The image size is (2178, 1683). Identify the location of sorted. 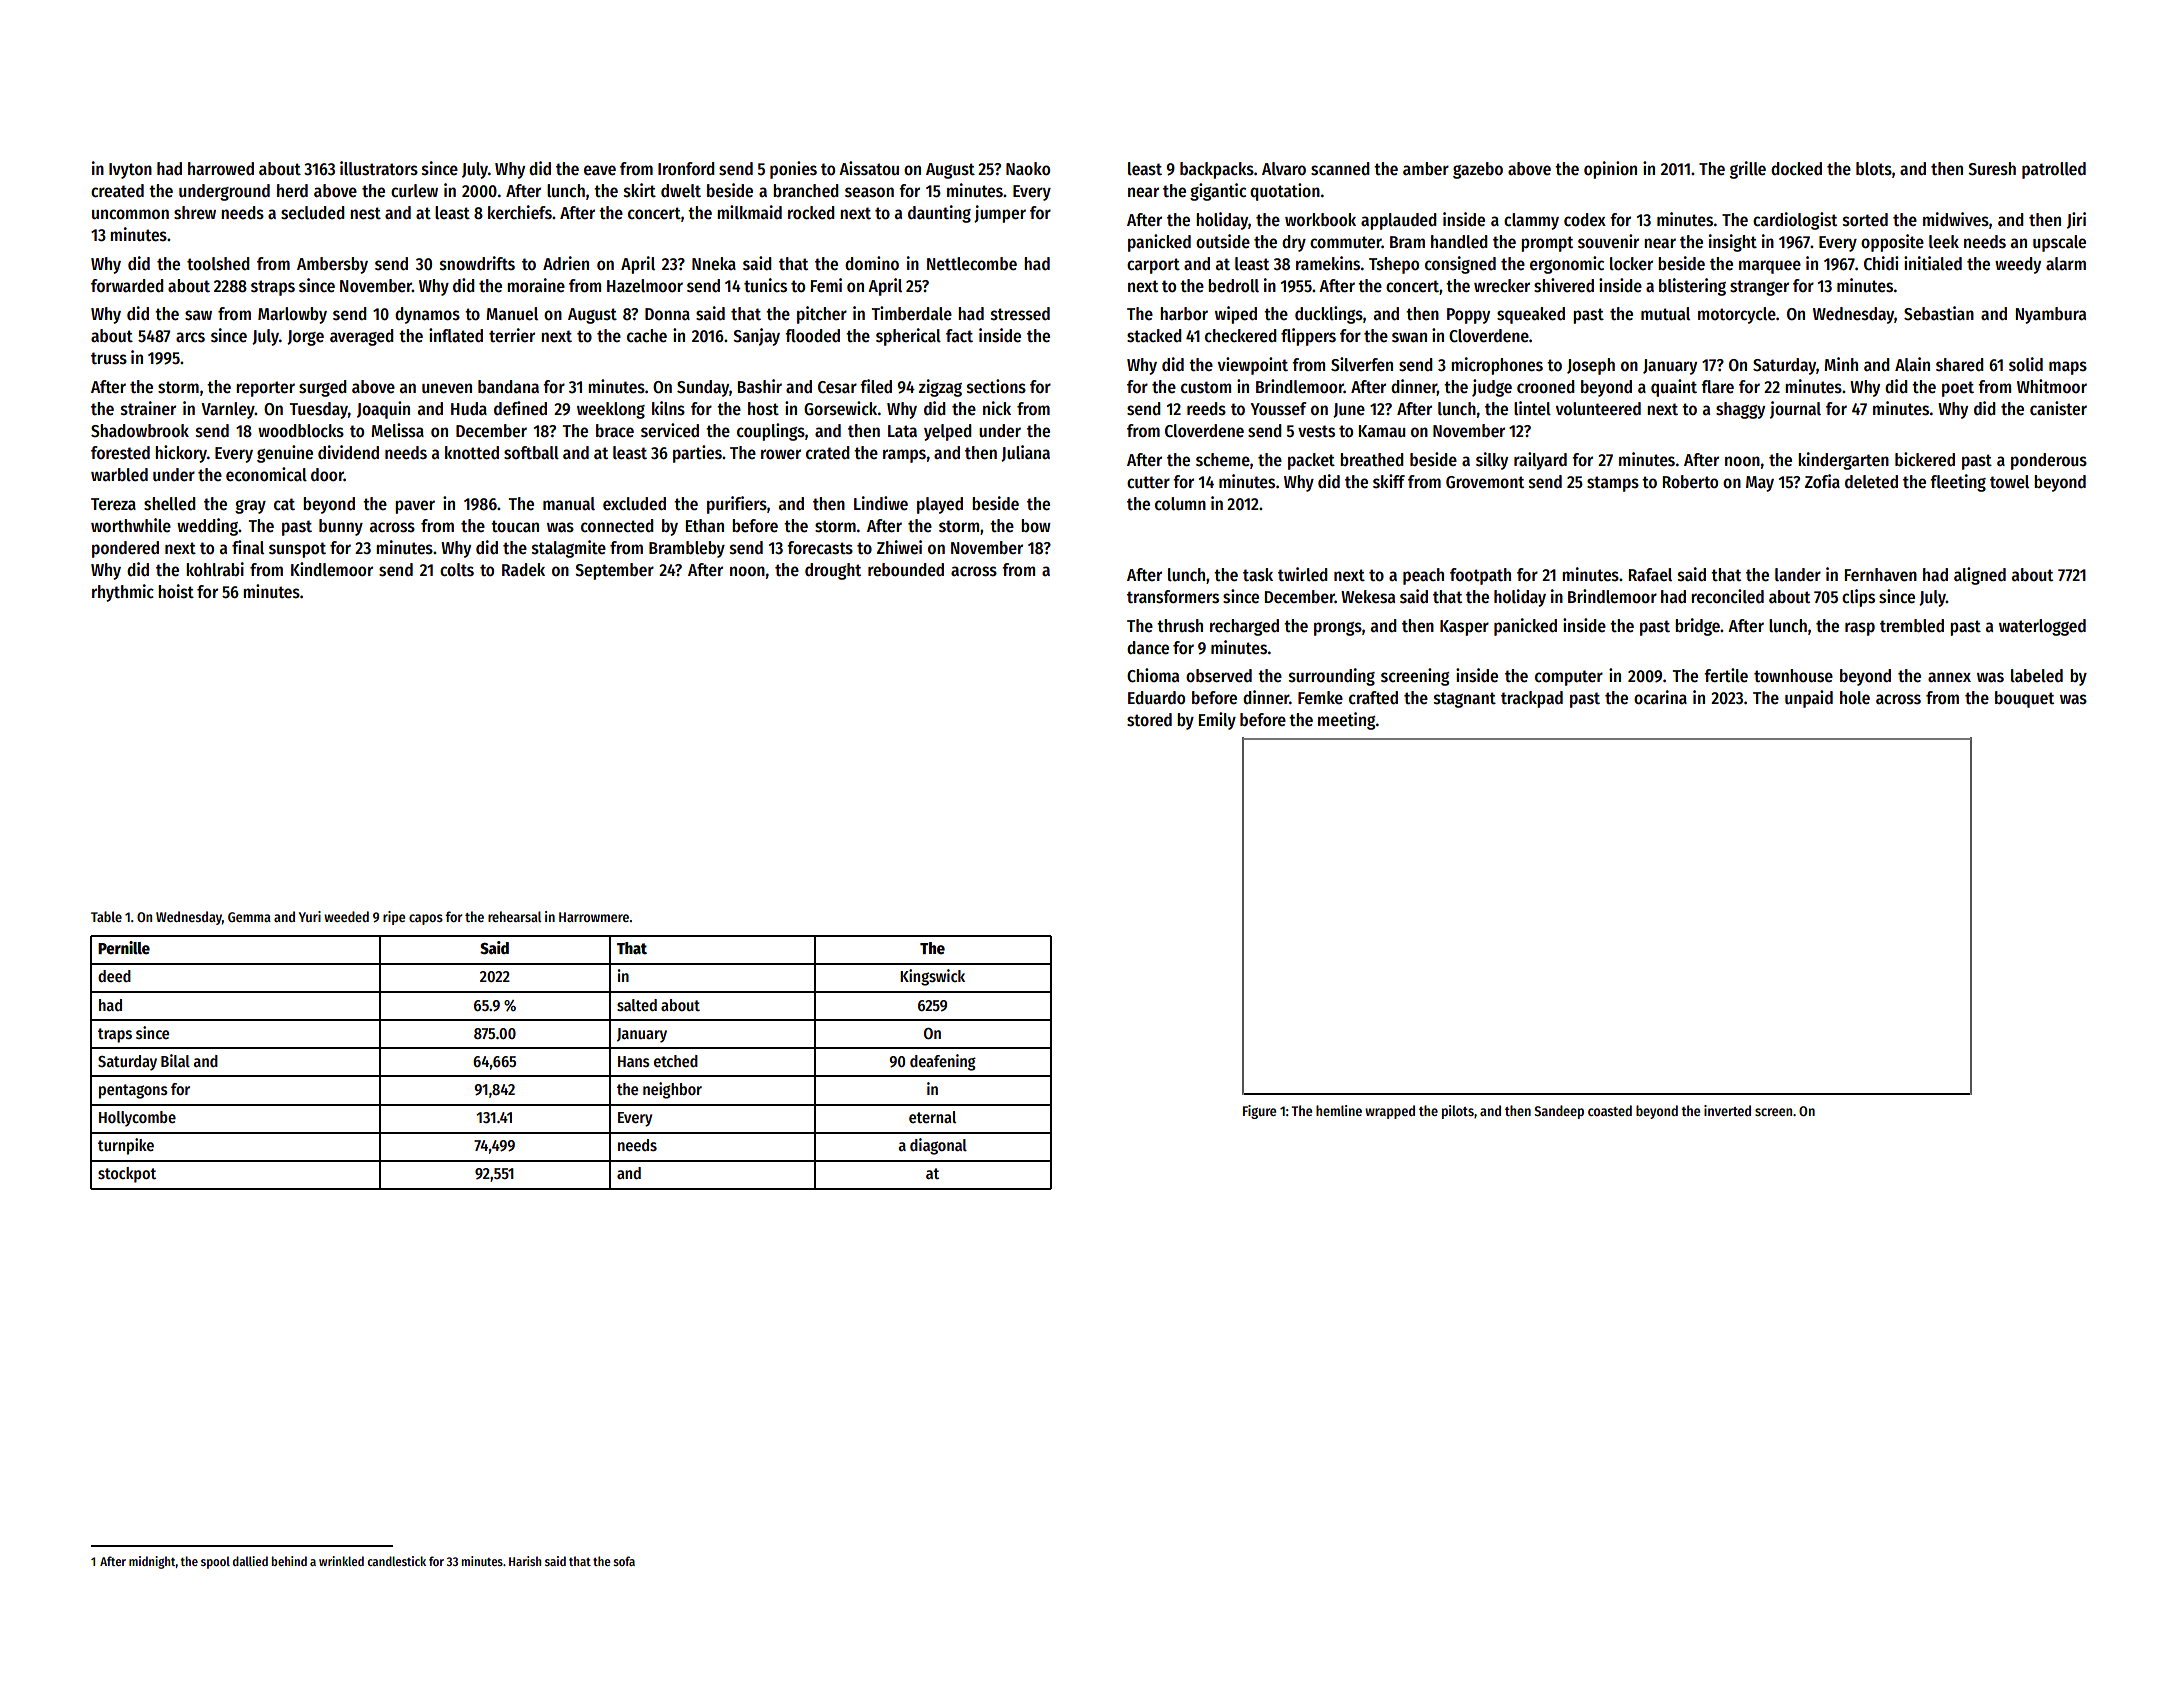
(1865, 220).
